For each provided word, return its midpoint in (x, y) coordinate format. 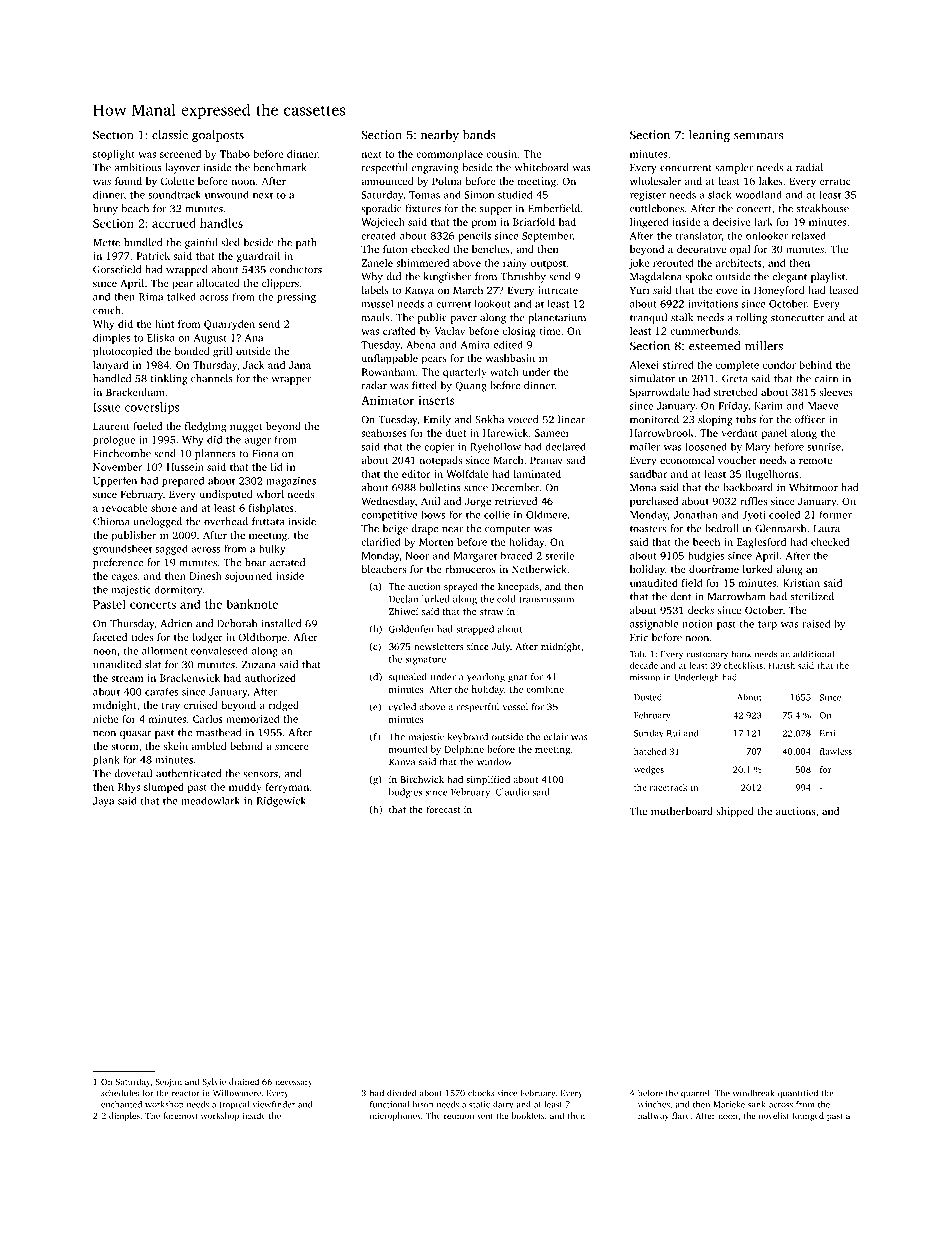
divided (401, 1093)
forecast (443, 809)
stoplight (114, 155)
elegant (789, 277)
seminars (758, 135)
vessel (515, 707)
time (550, 331)
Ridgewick (281, 801)
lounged (808, 1116)
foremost (180, 1115)
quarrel (695, 1093)
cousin (501, 154)
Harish (782, 665)
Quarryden (229, 325)
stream (127, 678)
